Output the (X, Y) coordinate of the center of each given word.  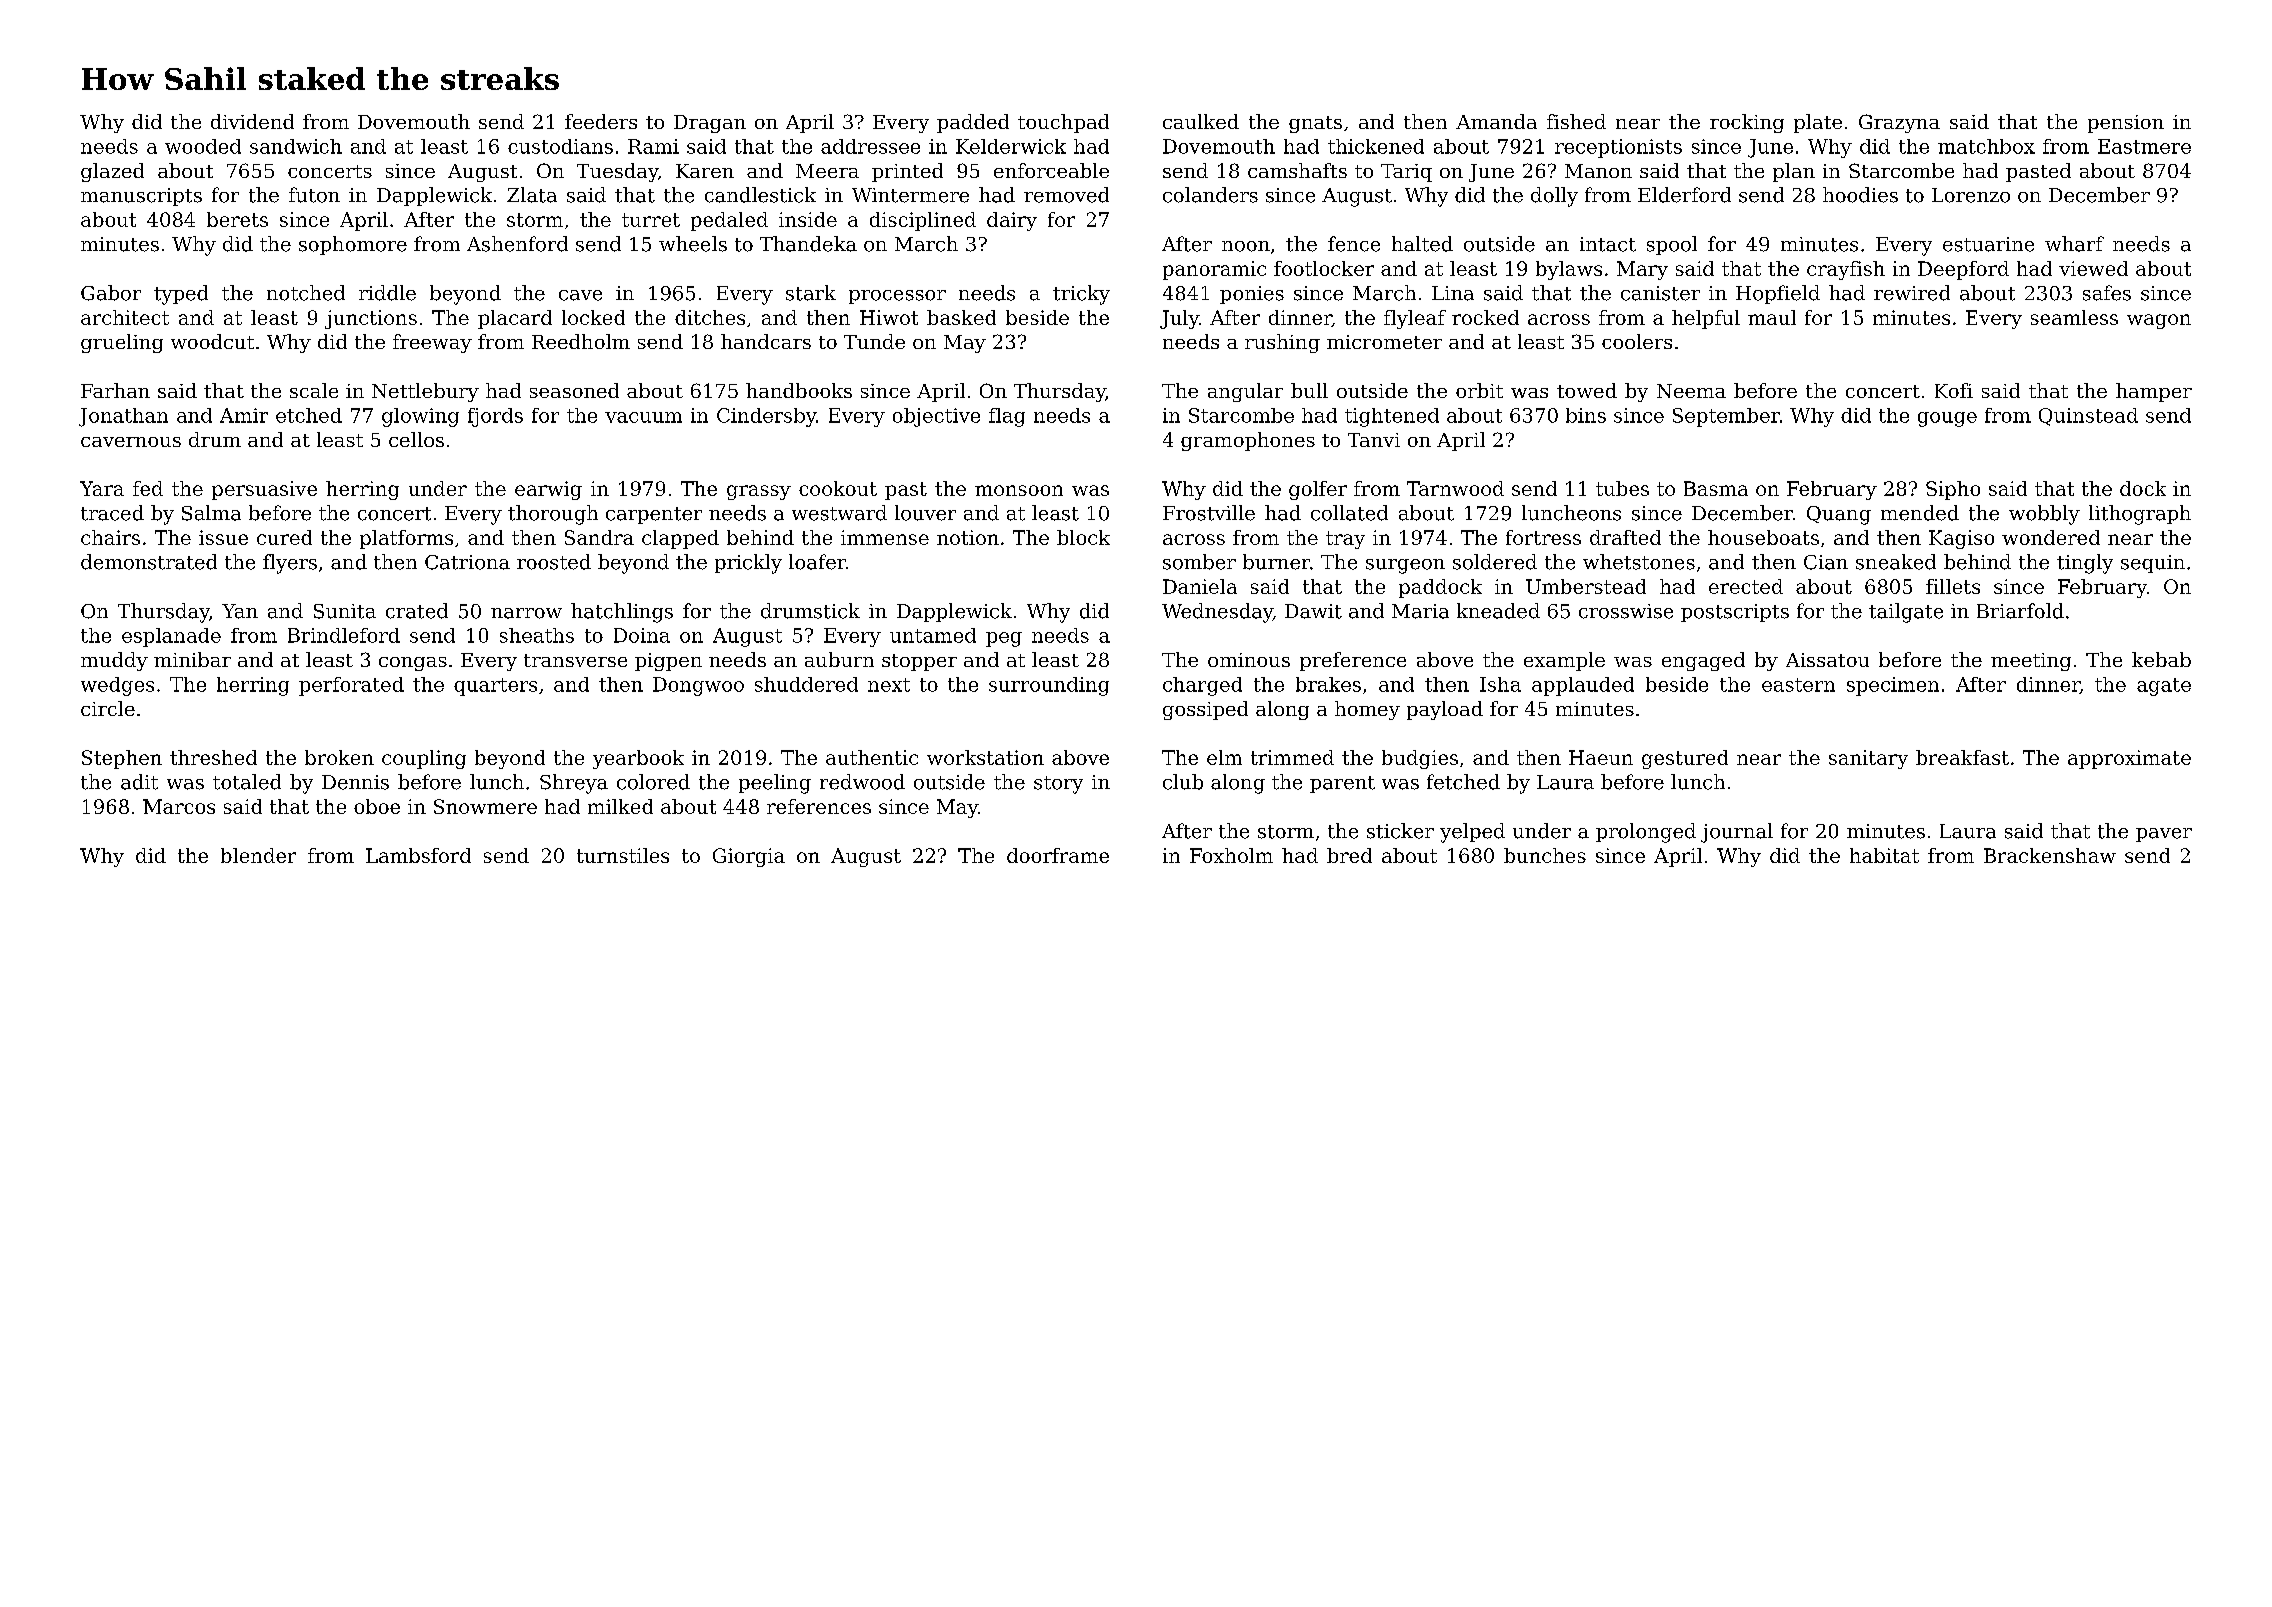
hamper (2154, 392)
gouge (1947, 419)
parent (1342, 784)
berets (237, 219)
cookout (838, 488)
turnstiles (623, 855)
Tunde (874, 341)
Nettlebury (425, 392)
